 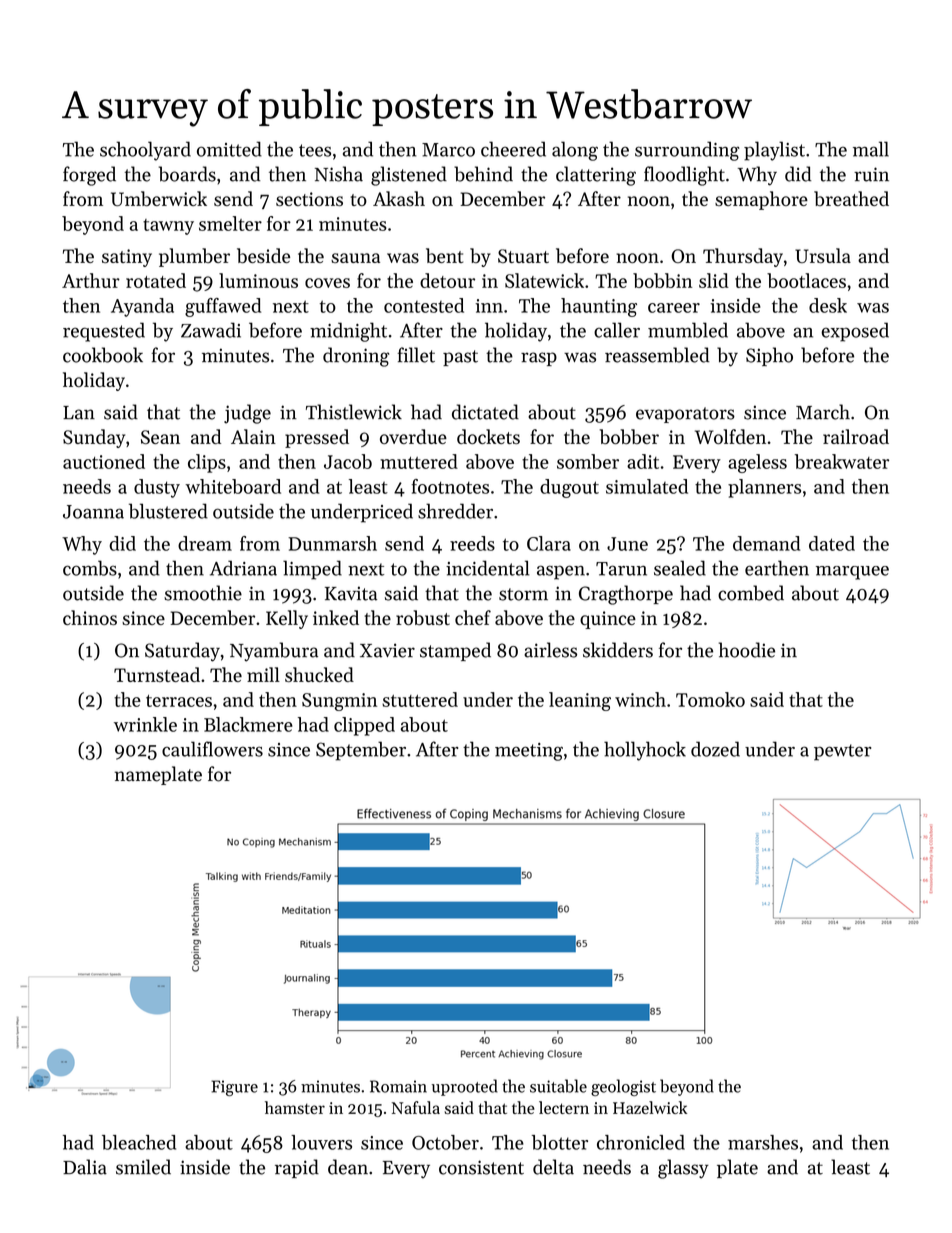 What do you see at coordinates (683, 1169) in the screenshot?
I see `glassy` at bounding box center [683, 1169].
